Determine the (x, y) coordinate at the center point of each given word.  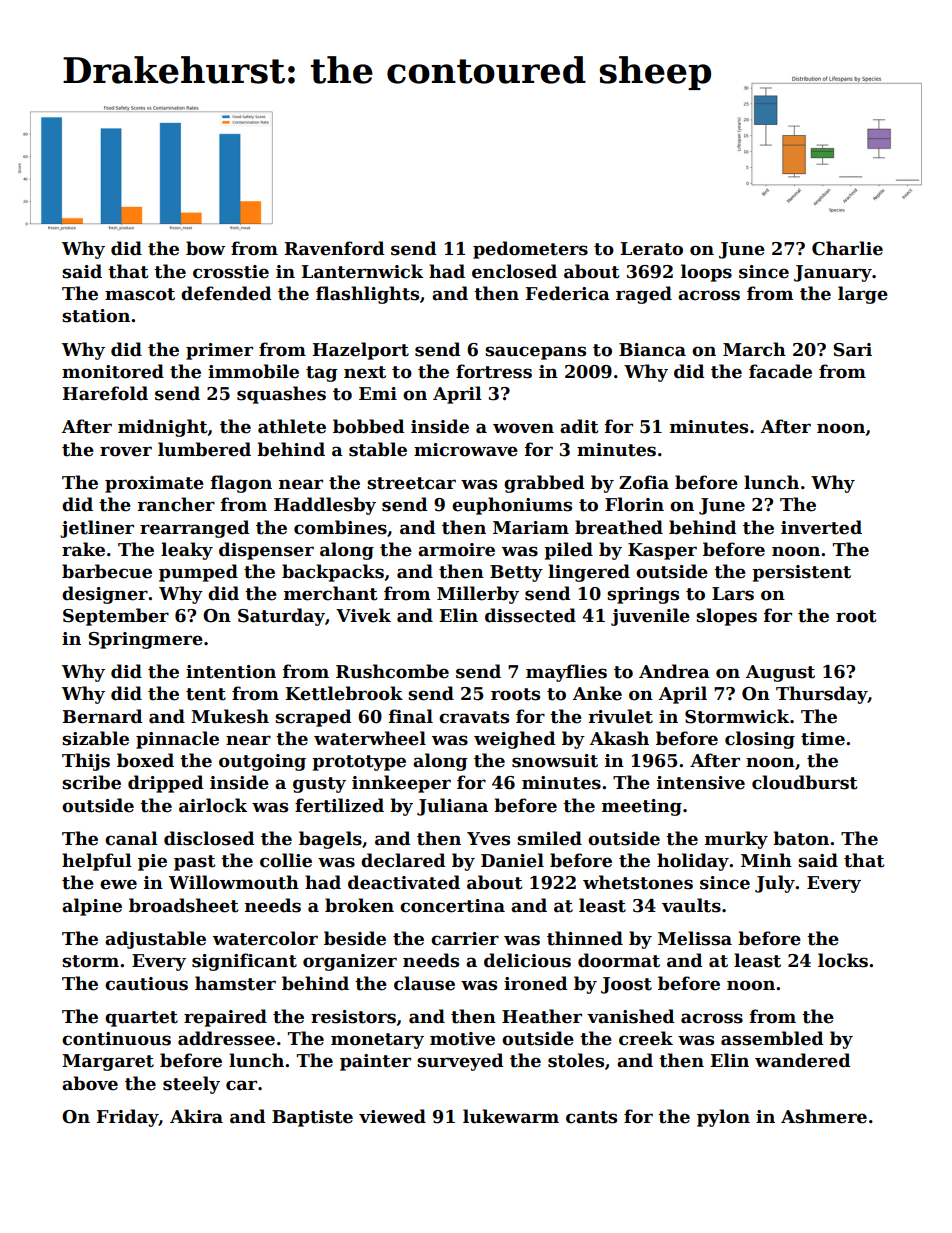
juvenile (650, 617)
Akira (196, 1116)
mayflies (566, 673)
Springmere (146, 640)
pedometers (530, 250)
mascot (140, 294)
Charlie (847, 248)
